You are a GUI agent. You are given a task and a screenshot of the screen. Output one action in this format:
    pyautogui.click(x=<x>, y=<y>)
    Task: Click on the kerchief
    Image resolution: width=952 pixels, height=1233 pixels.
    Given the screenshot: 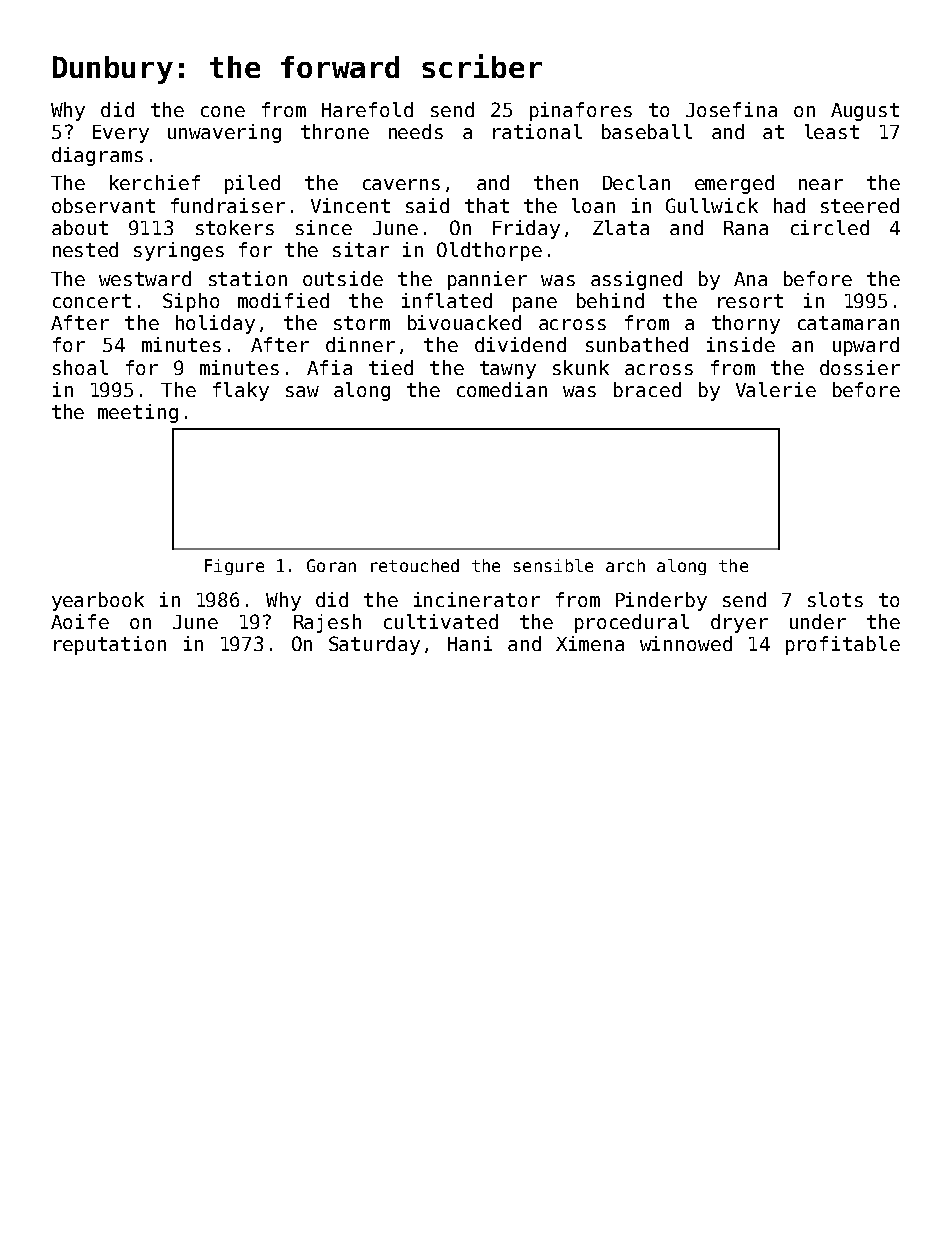 What is the action you would take?
    pyautogui.click(x=155, y=182)
